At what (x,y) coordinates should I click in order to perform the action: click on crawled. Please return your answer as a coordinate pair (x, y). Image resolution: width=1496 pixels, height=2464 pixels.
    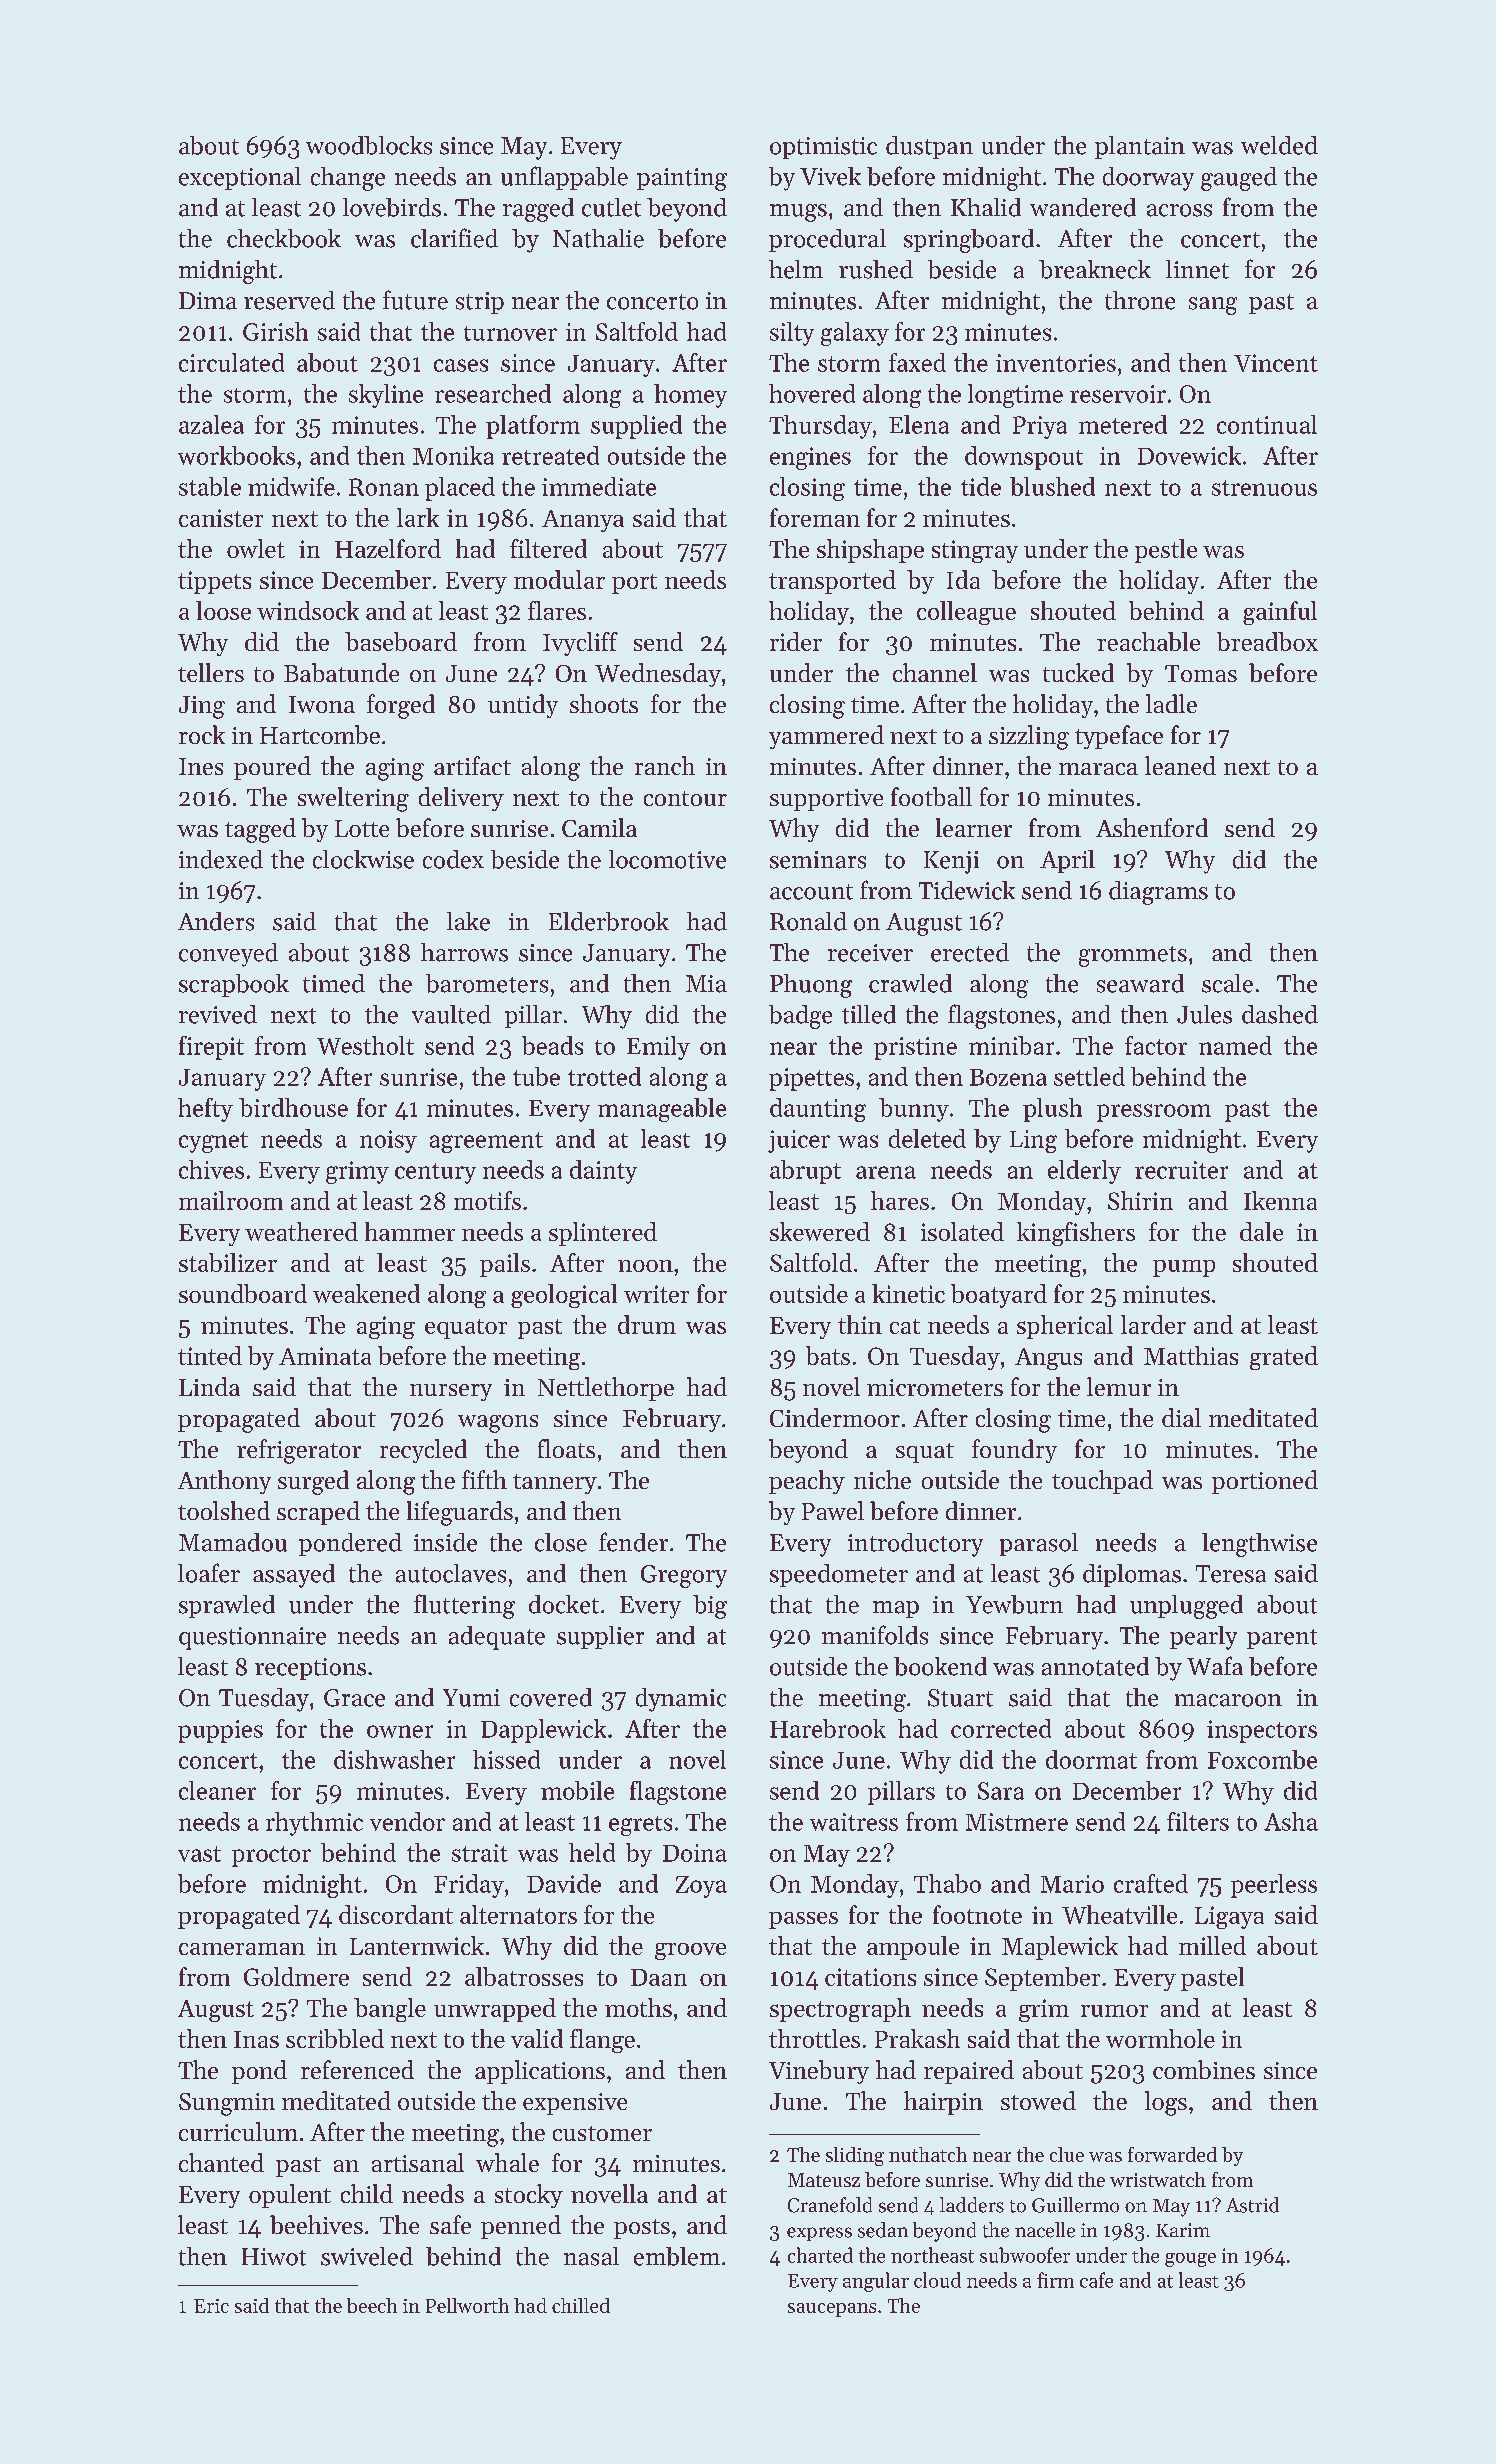
    Looking at the image, I should click on (910, 983).
